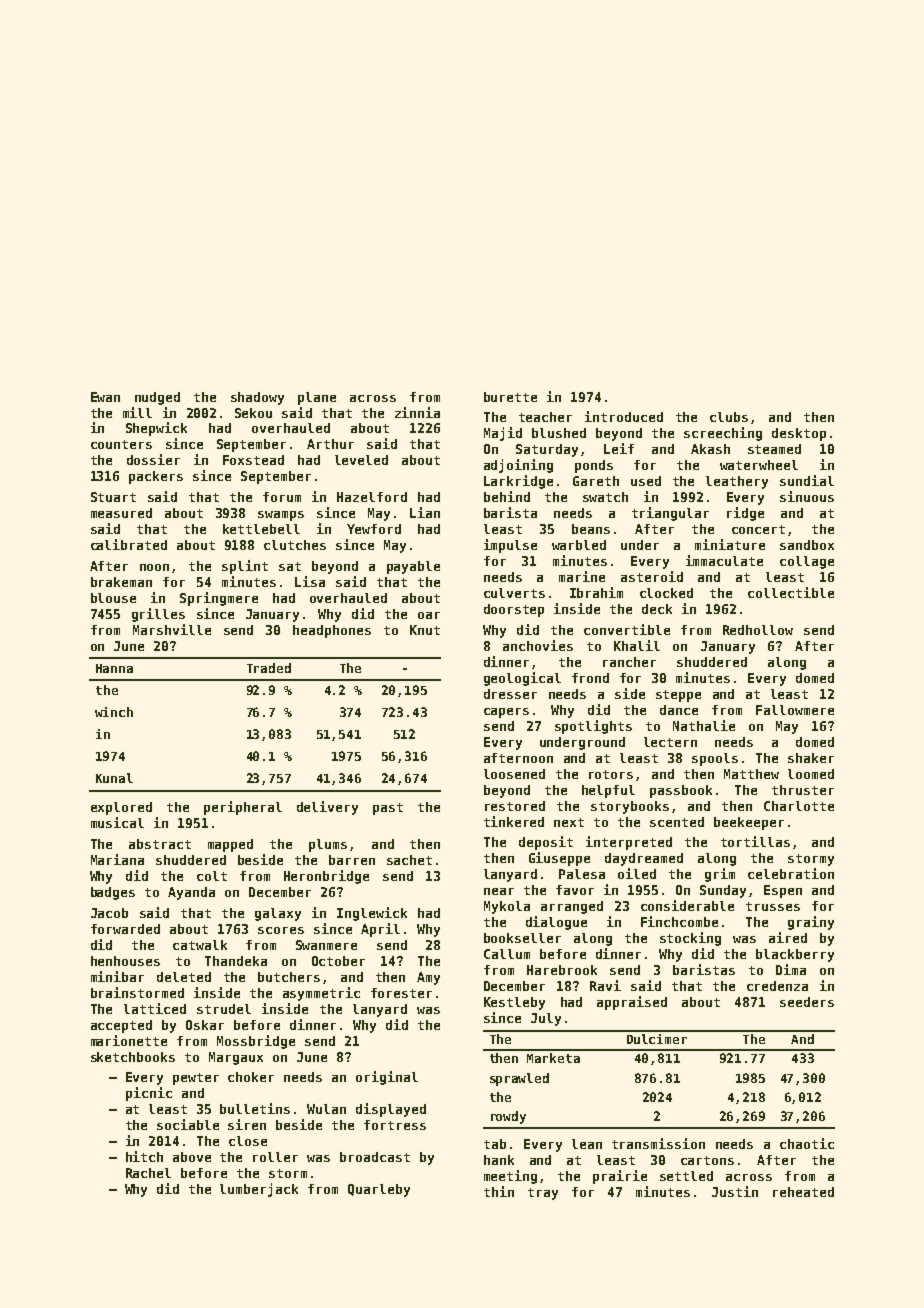  Describe the element at coordinates (114, 712) in the page. I see `winch` at that location.
